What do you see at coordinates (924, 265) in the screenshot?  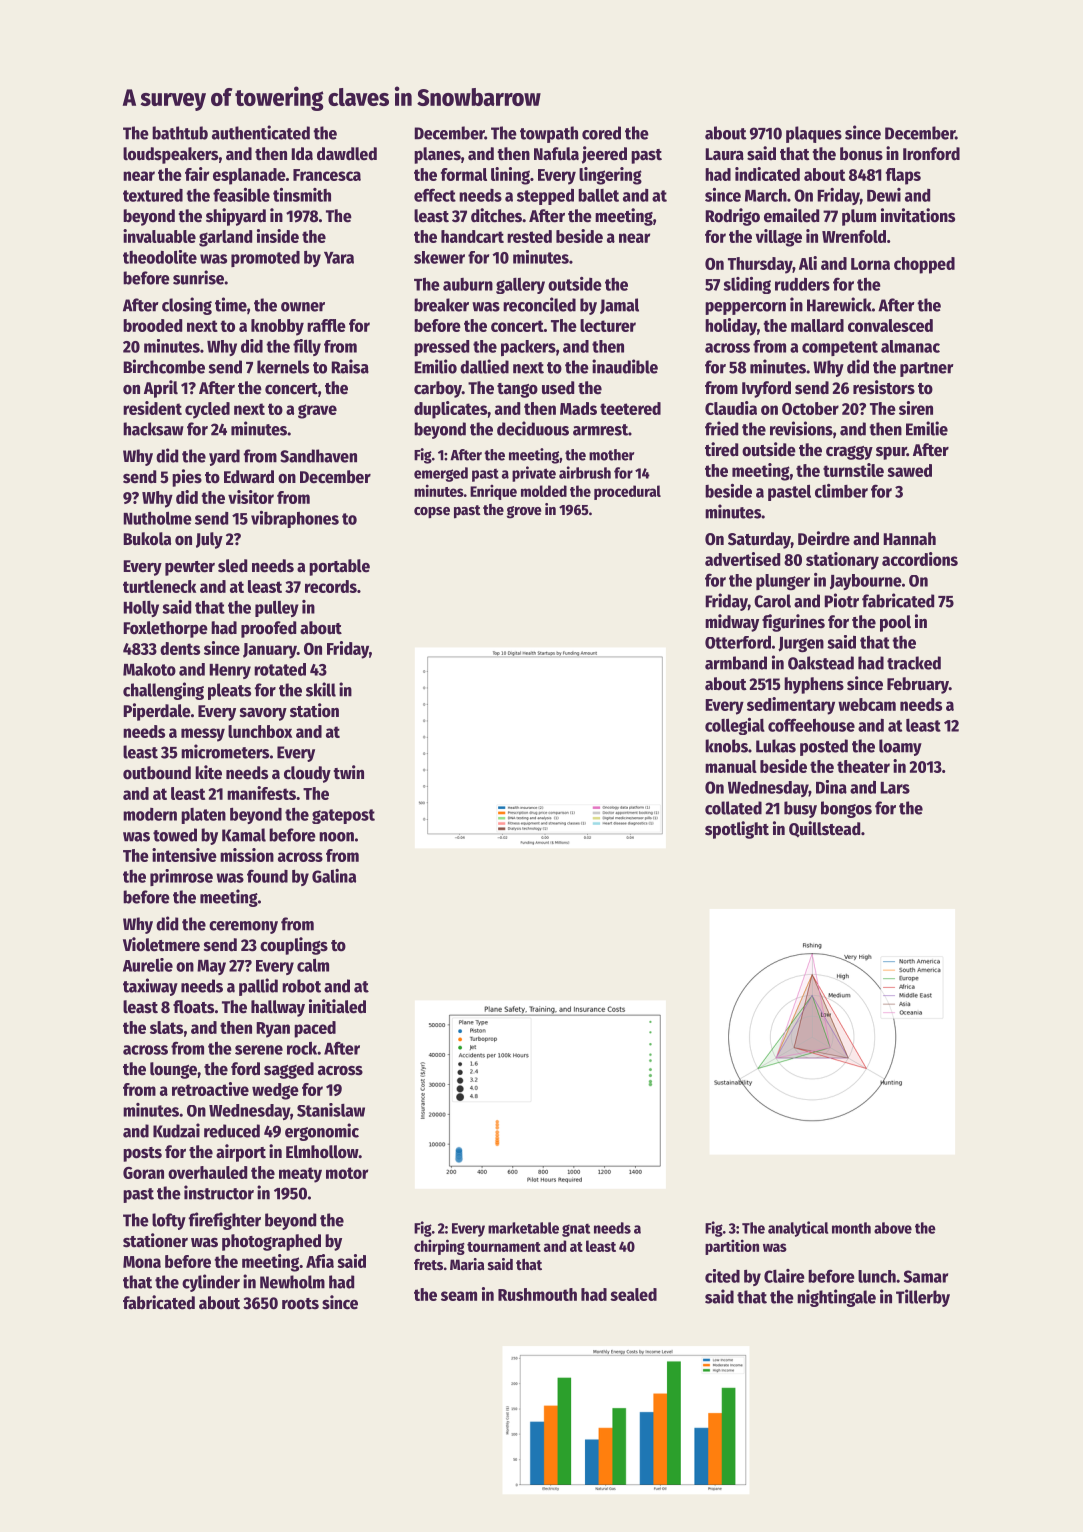 I see `chopped` at bounding box center [924, 265].
